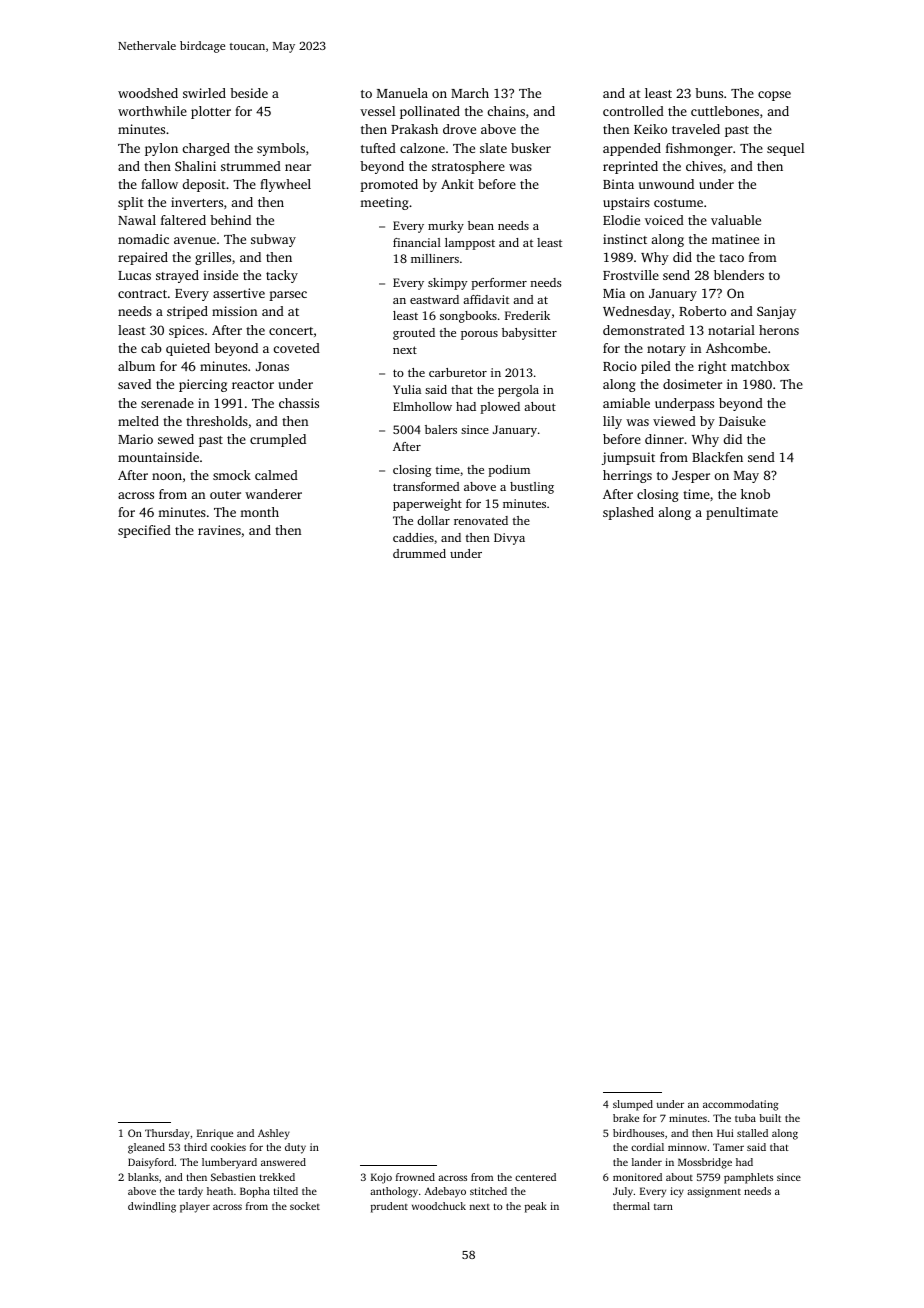 This image has height=1308, width=924. What do you see at coordinates (419, 553) in the image?
I see `drummed` at bounding box center [419, 553].
